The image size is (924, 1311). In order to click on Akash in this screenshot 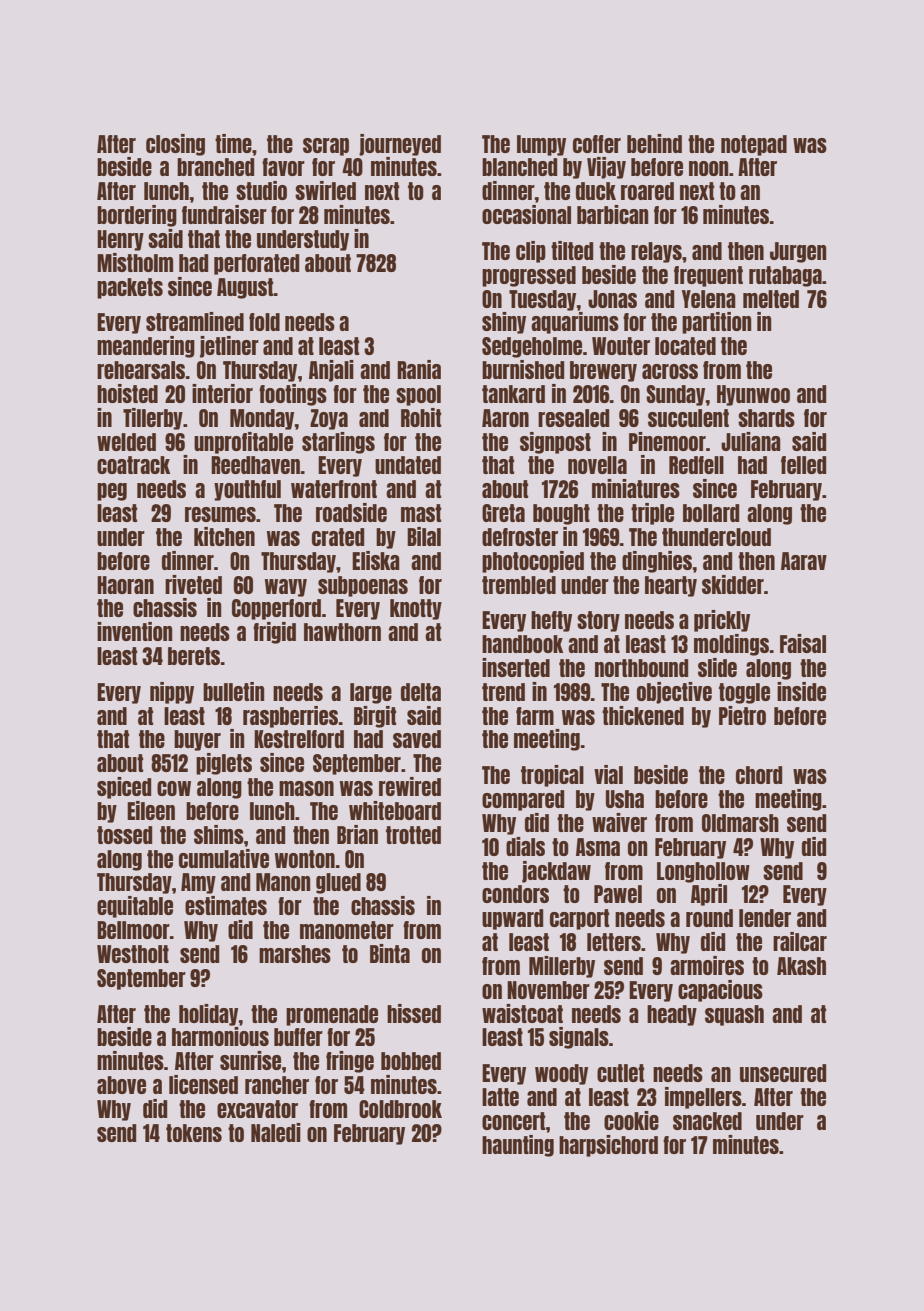, I will do `click(801, 966)`.
